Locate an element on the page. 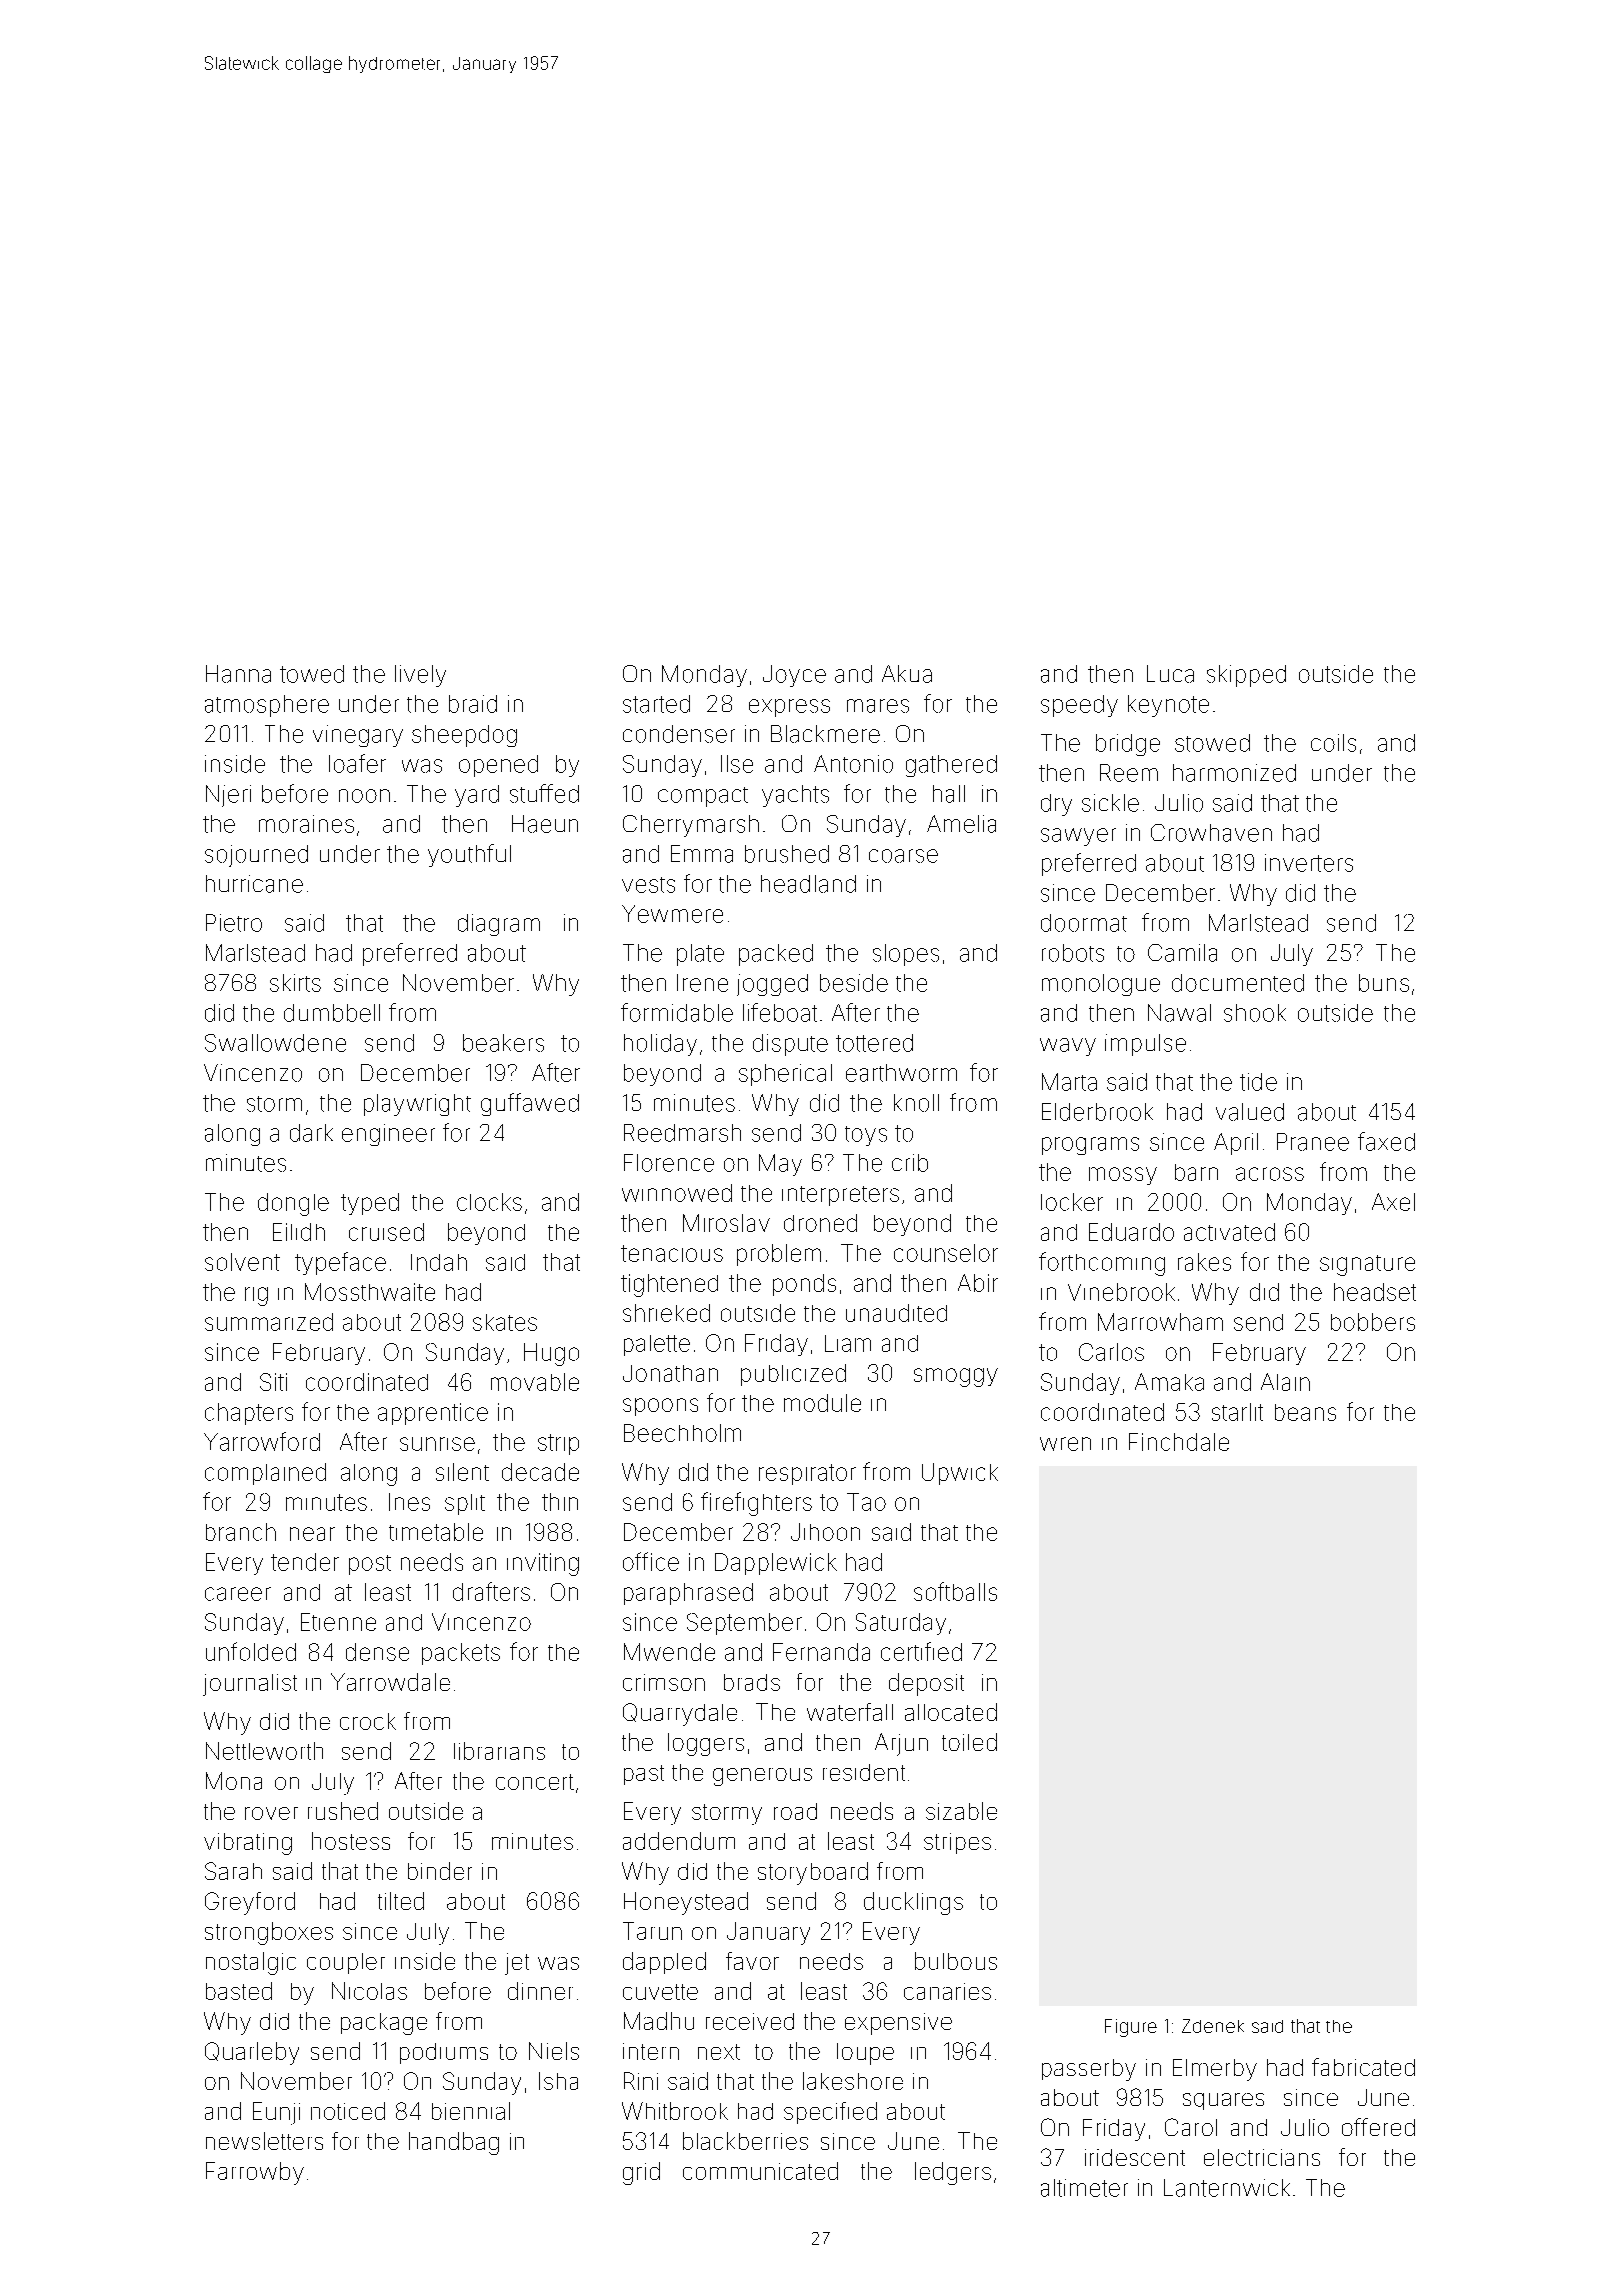 This image has width=1620, height=2292. buns is located at coordinates (1384, 983).
